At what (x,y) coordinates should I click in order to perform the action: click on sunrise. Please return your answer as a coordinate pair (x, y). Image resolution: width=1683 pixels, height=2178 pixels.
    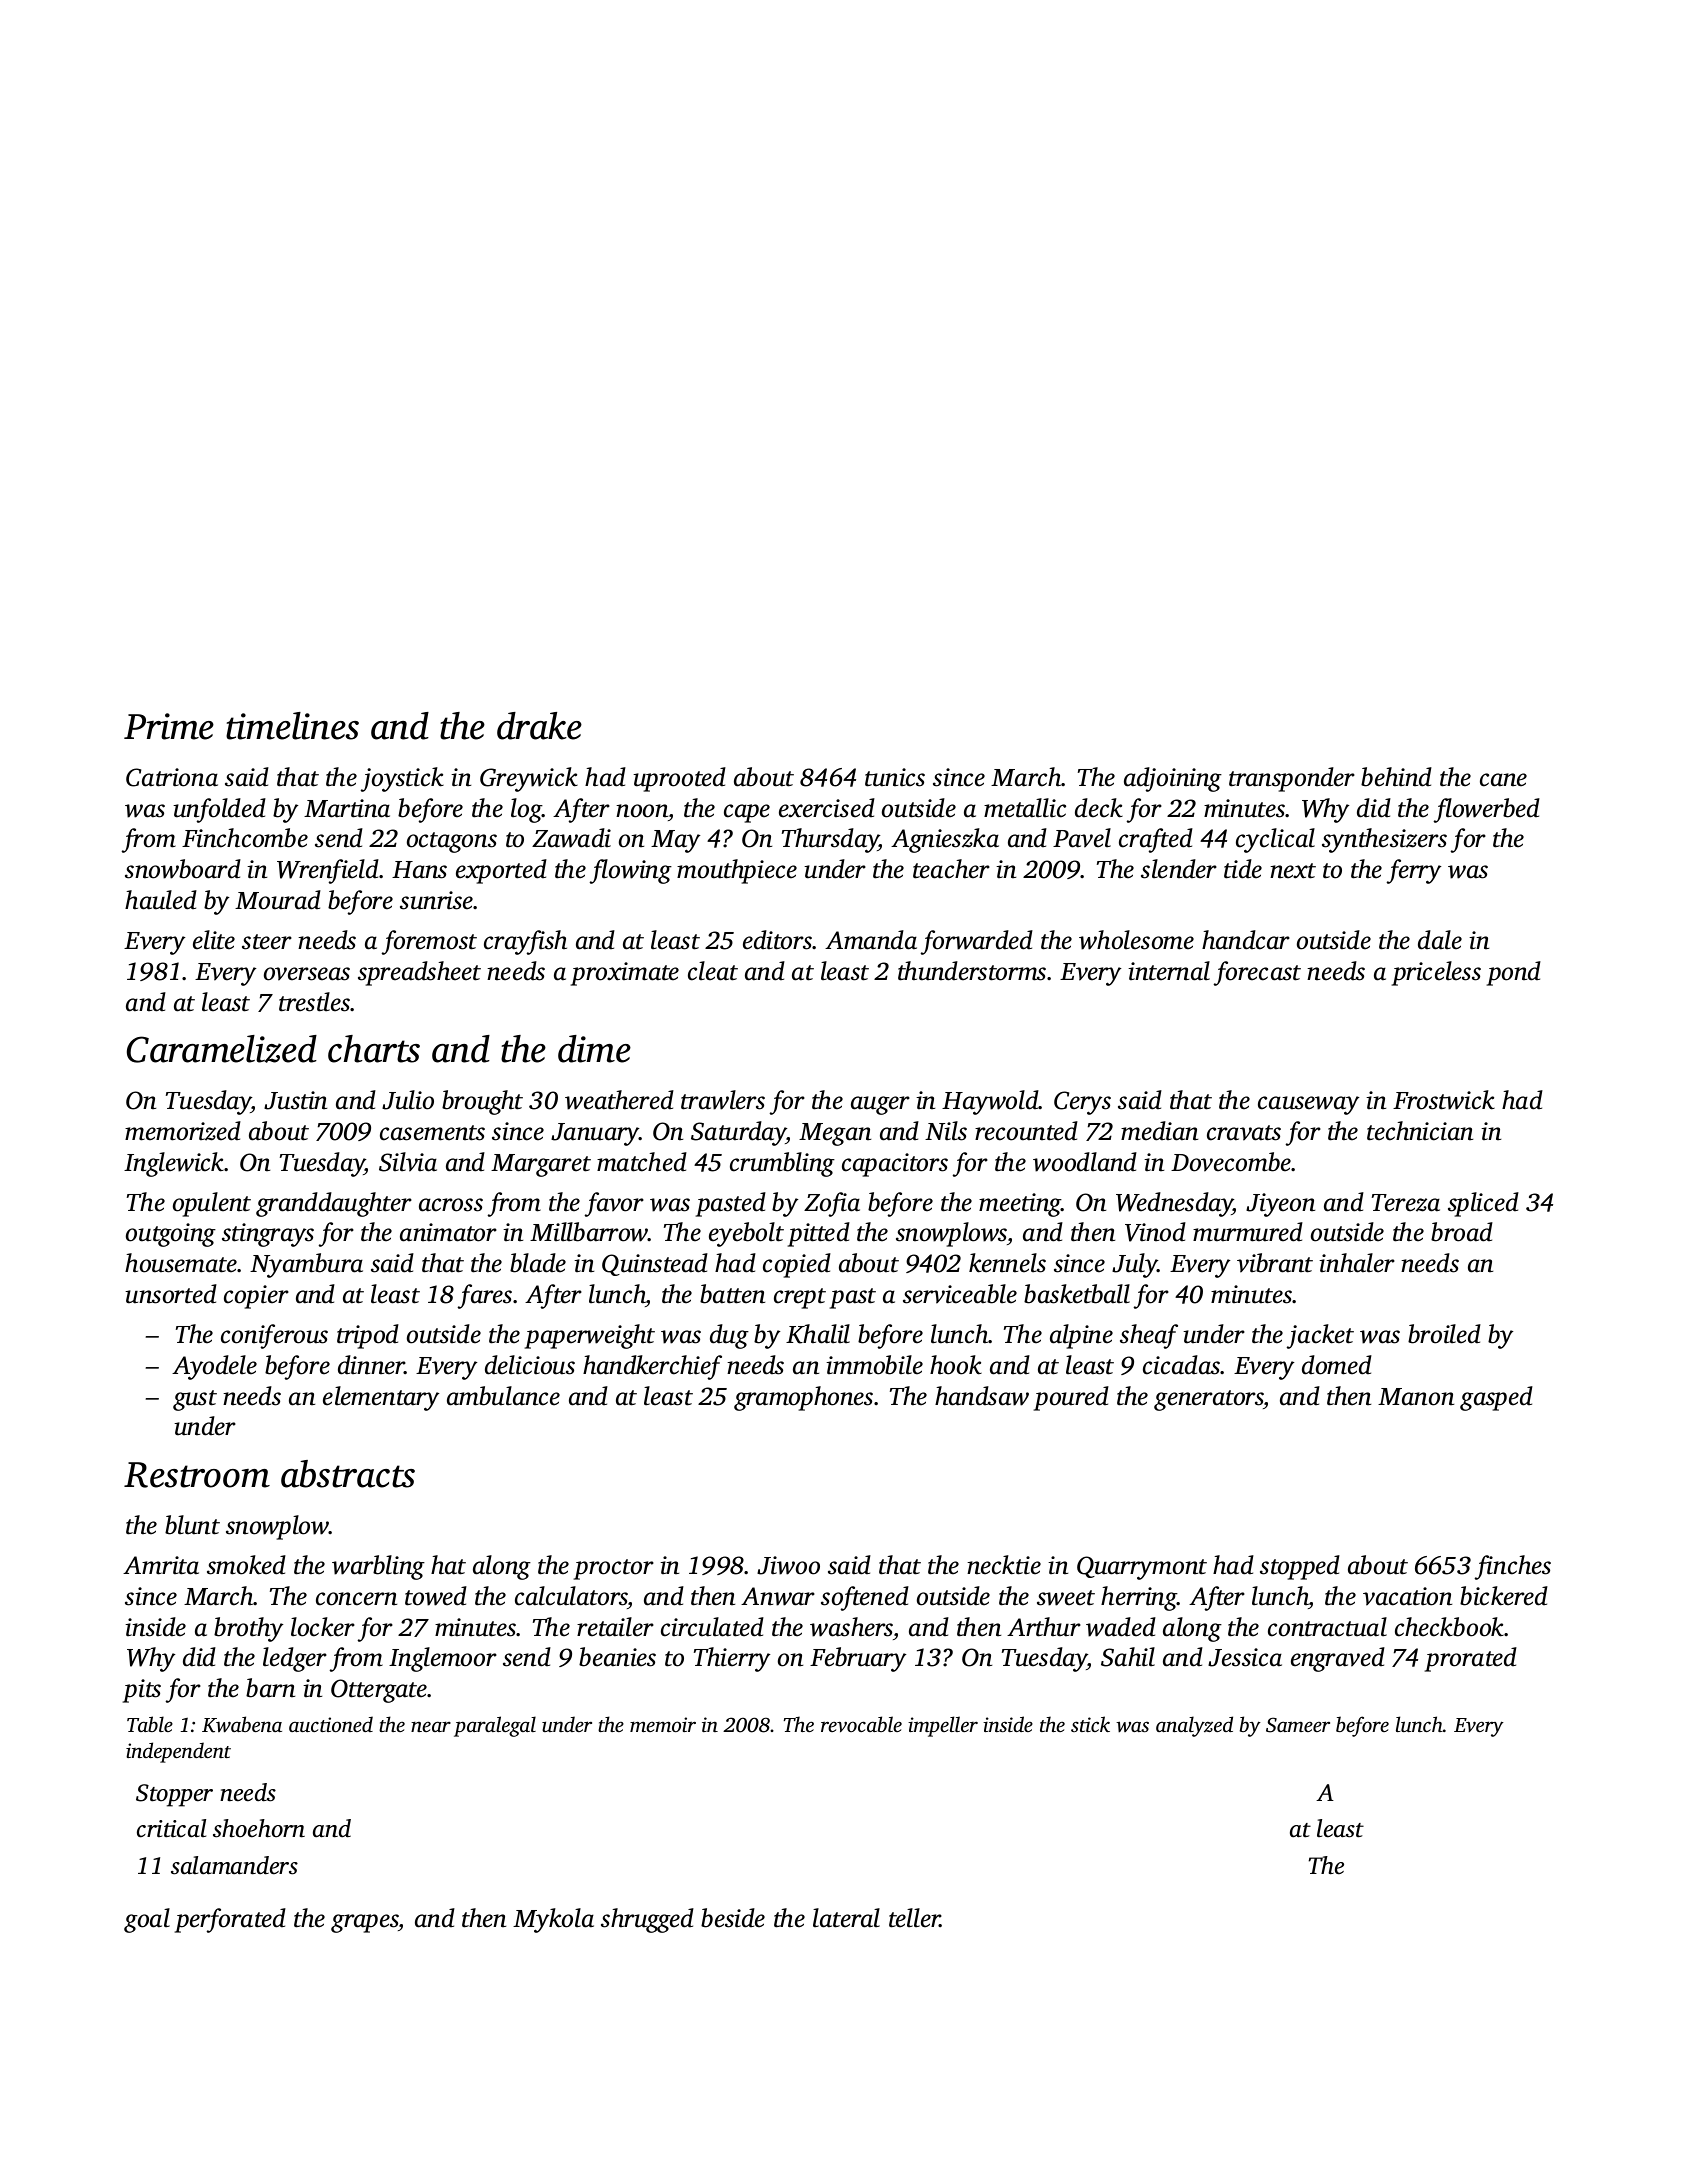
    Looking at the image, I should click on (437, 900).
